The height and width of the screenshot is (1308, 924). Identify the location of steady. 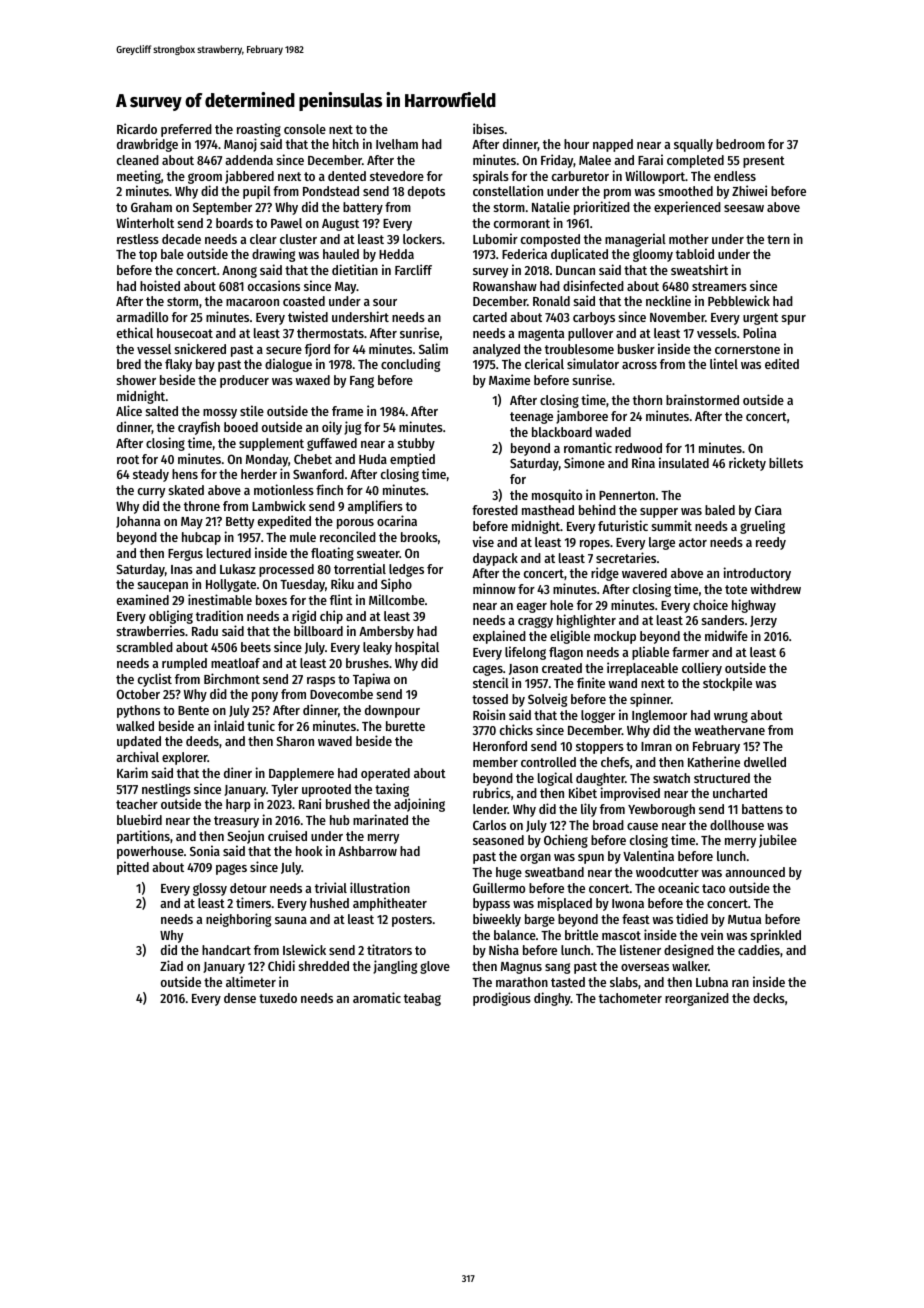
(151, 475).
